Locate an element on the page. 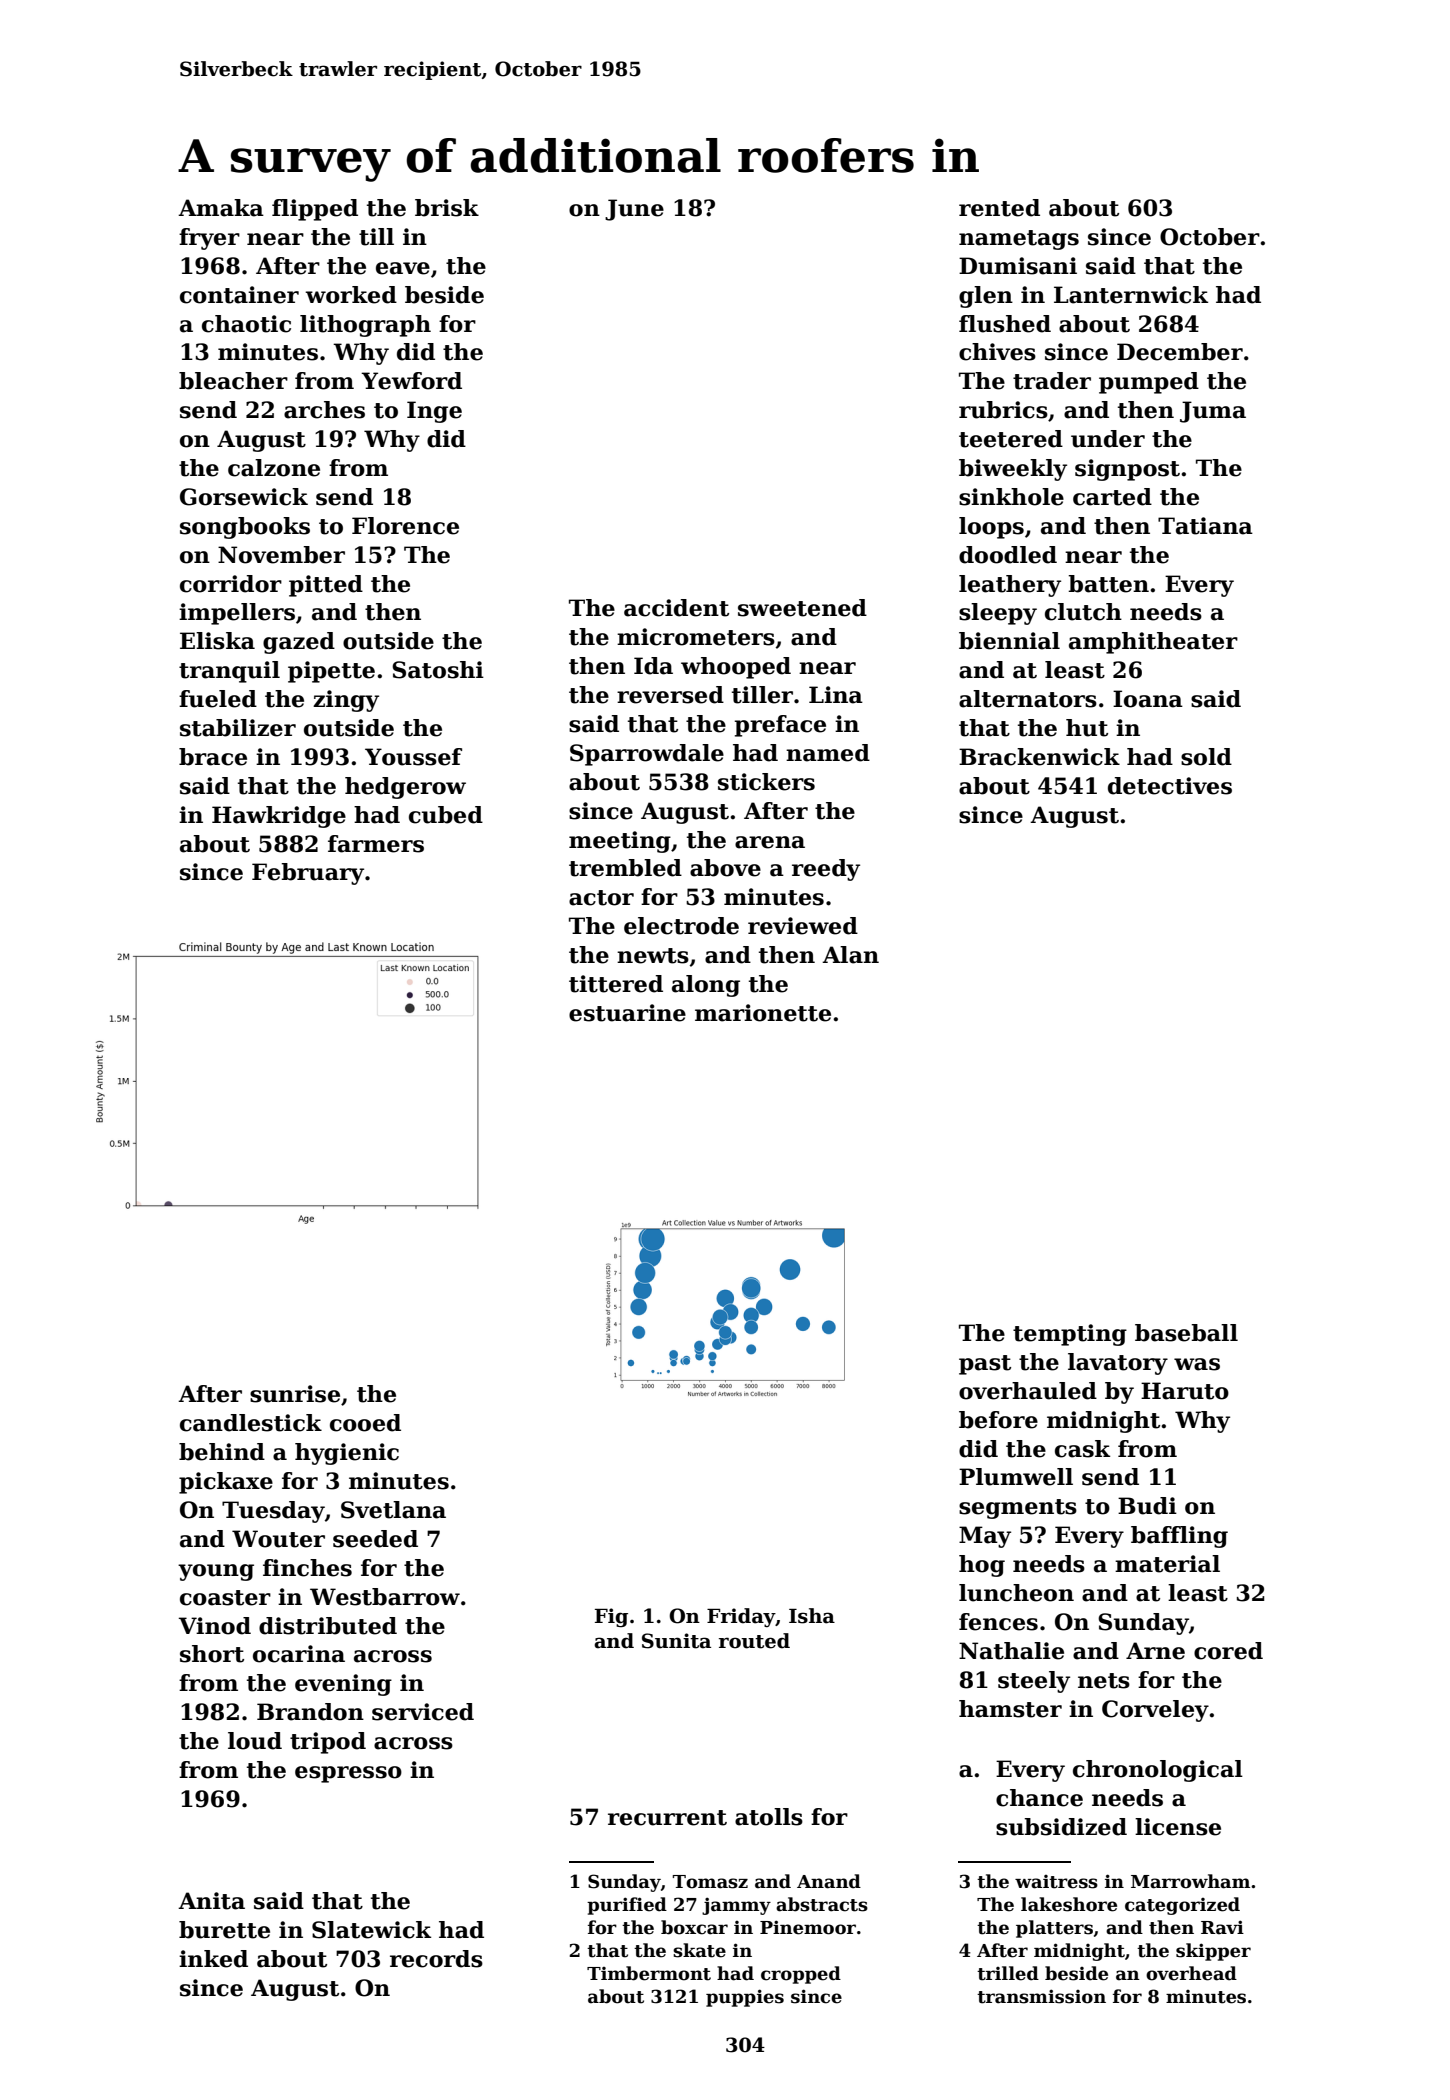 The width and height of the page is (1450, 2100). Florence is located at coordinates (405, 526).
